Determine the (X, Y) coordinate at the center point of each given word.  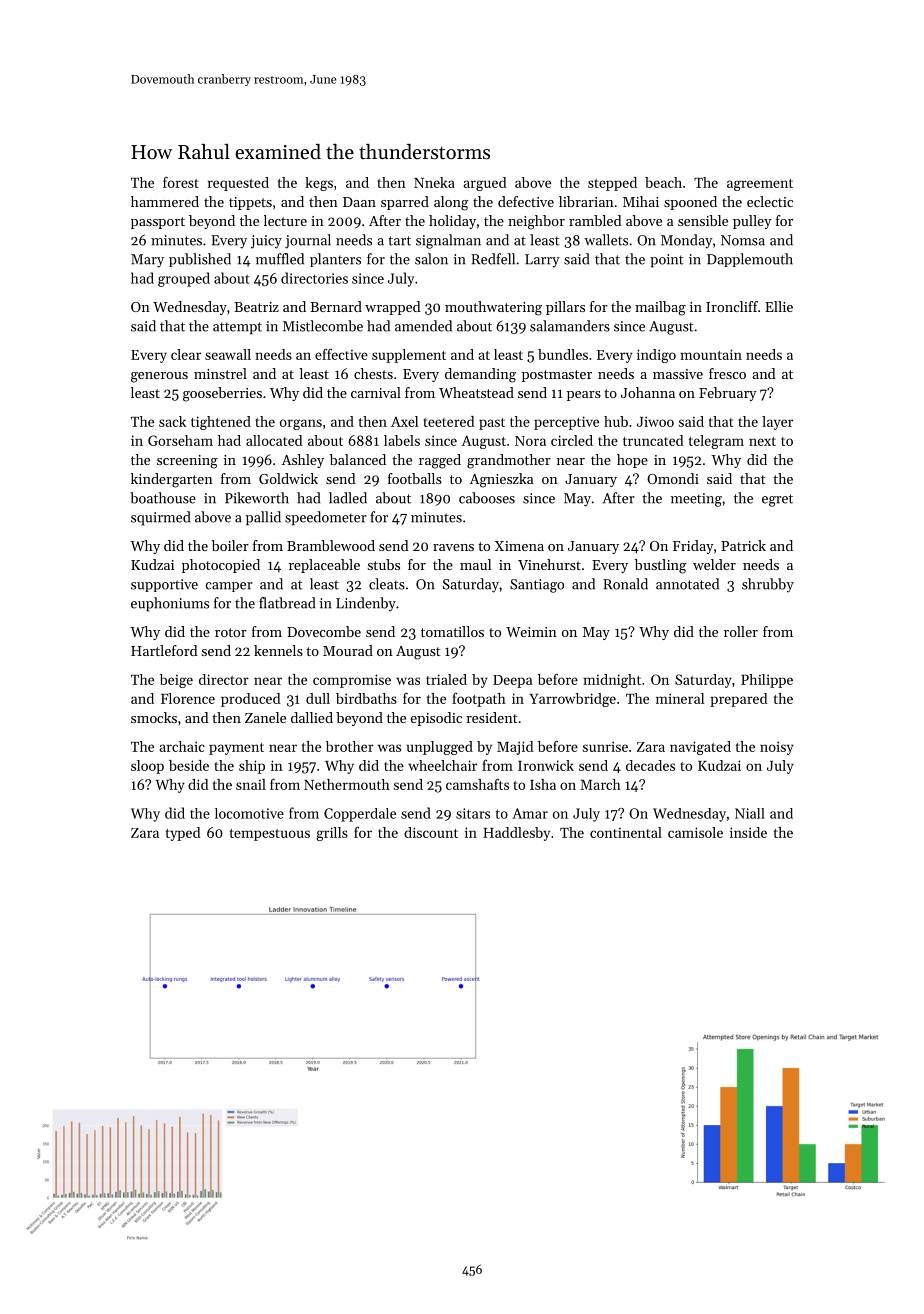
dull (318, 698)
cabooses (487, 498)
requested (238, 184)
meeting (696, 500)
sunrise (605, 746)
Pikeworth (257, 498)
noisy (777, 748)
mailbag (660, 308)
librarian (586, 201)
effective (341, 354)
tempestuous (270, 835)
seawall (228, 354)
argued (485, 184)
